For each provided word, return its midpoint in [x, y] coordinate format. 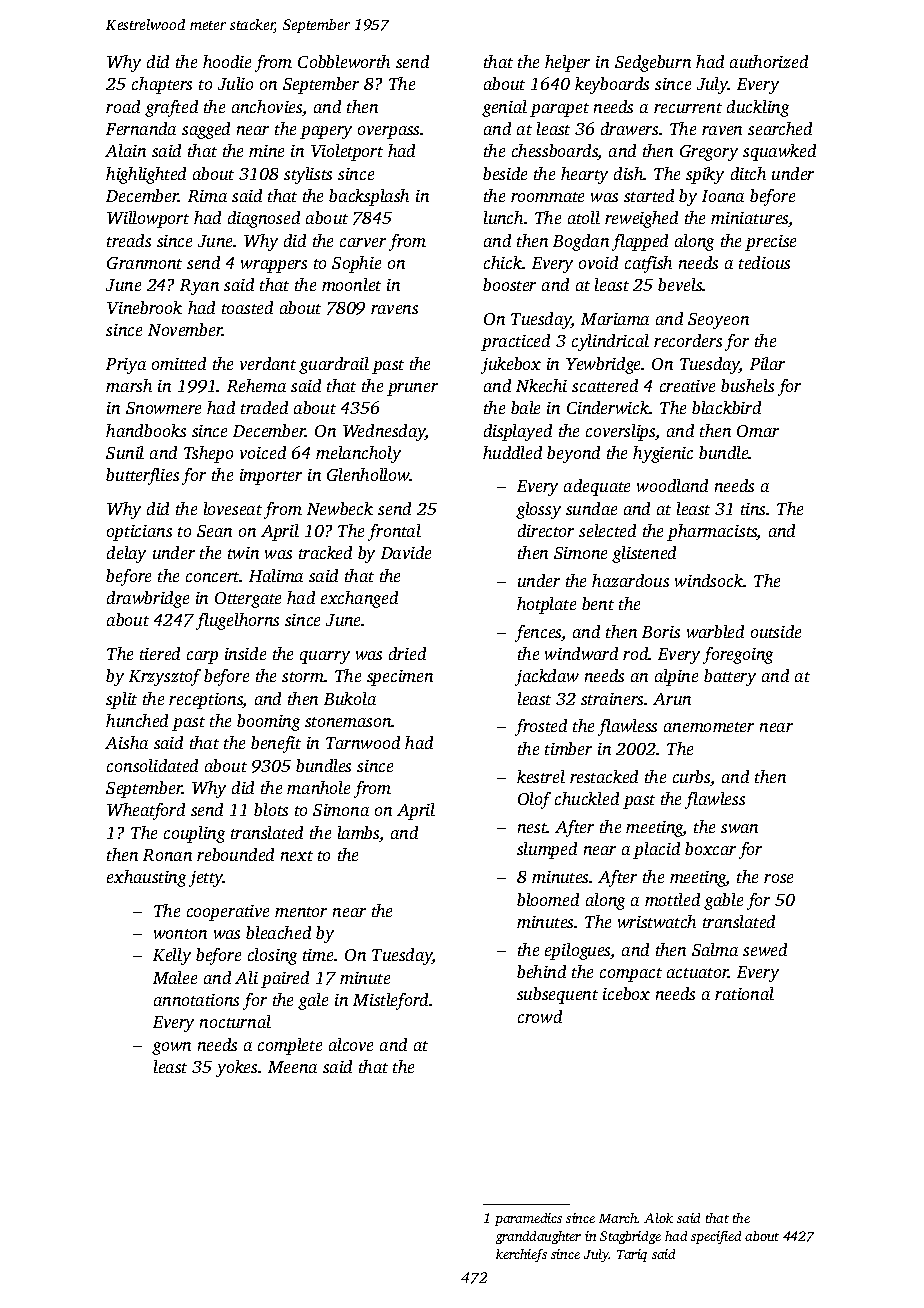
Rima [207, 196]
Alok [658, 1218]
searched [780, 128]
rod [636, 653]
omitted [179, 363]
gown [171, 1048]
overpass [389, 132]
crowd [540, 1016]
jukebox [511, 365]
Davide [406, 552]
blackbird [726, 407]
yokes [236, 1068]
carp [202, 657]
